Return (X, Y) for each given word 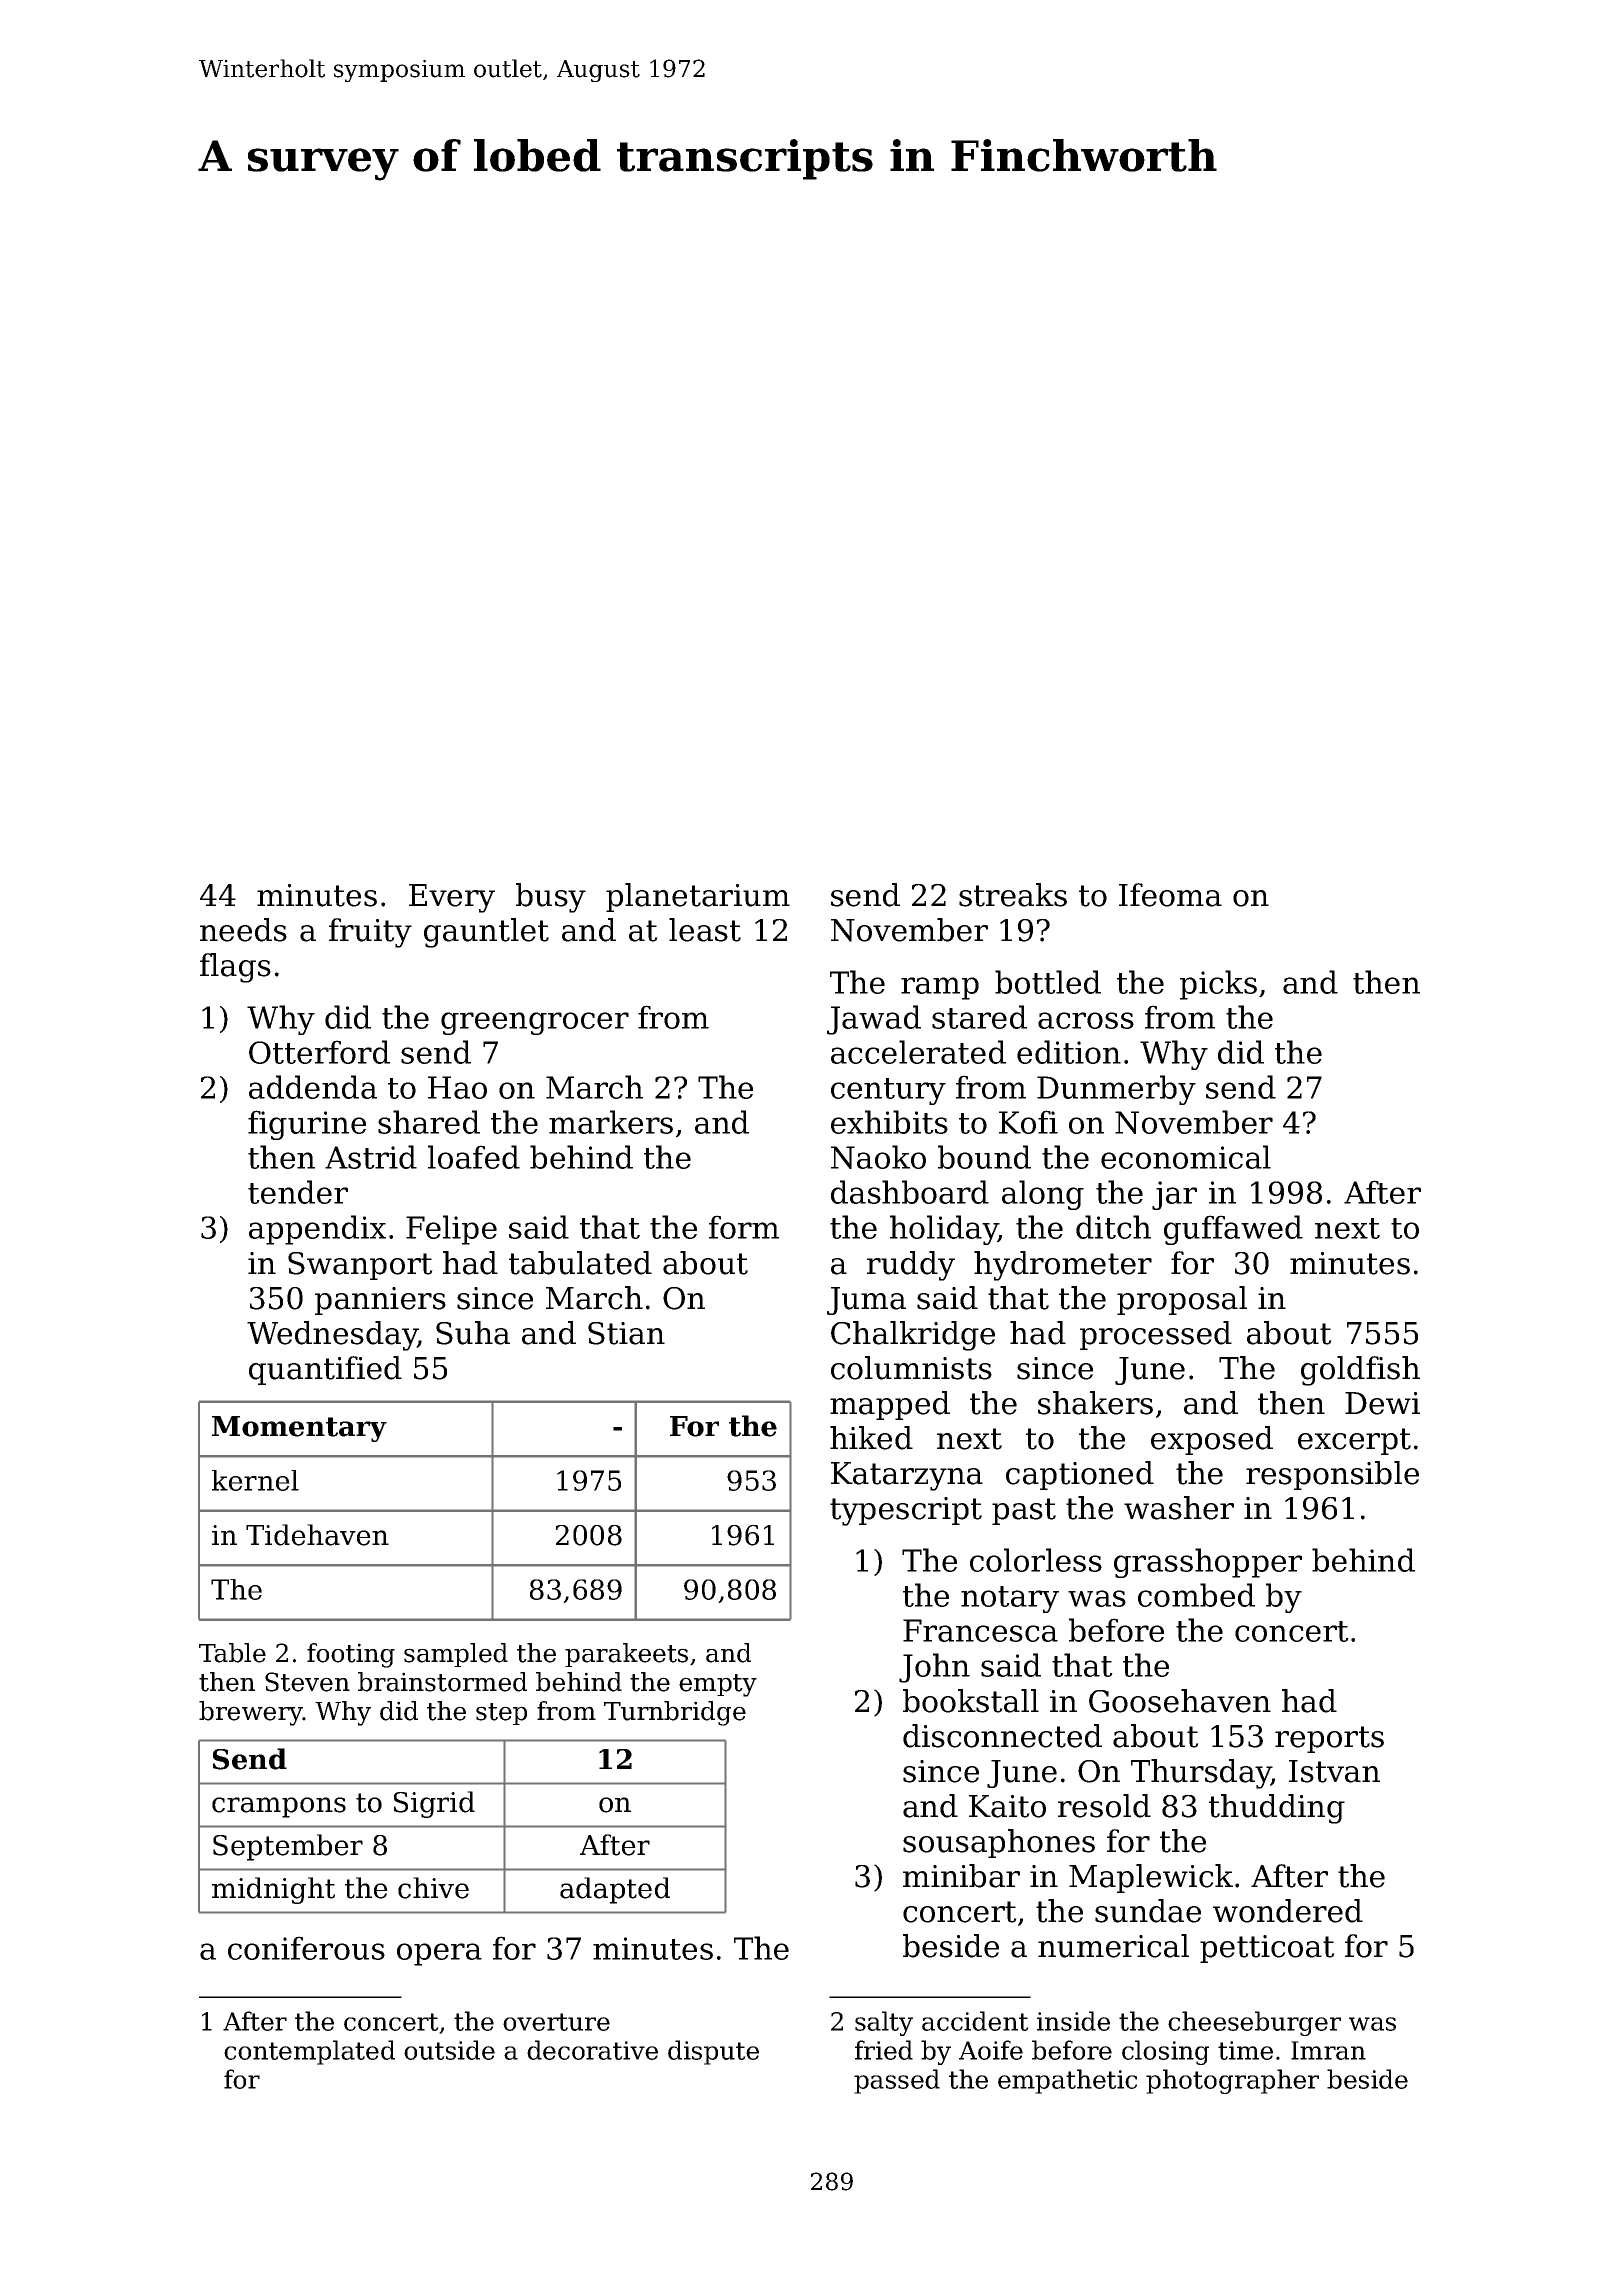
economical (1186, 1157)
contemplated (309, 2052)
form (744, 1227)
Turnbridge (675, 1713)
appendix (317, 1230)
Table (232, 1653)
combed (1196, 1595)
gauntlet (486, 933)
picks (1218, 985)
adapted (615, 1890)
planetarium (698, 897)
